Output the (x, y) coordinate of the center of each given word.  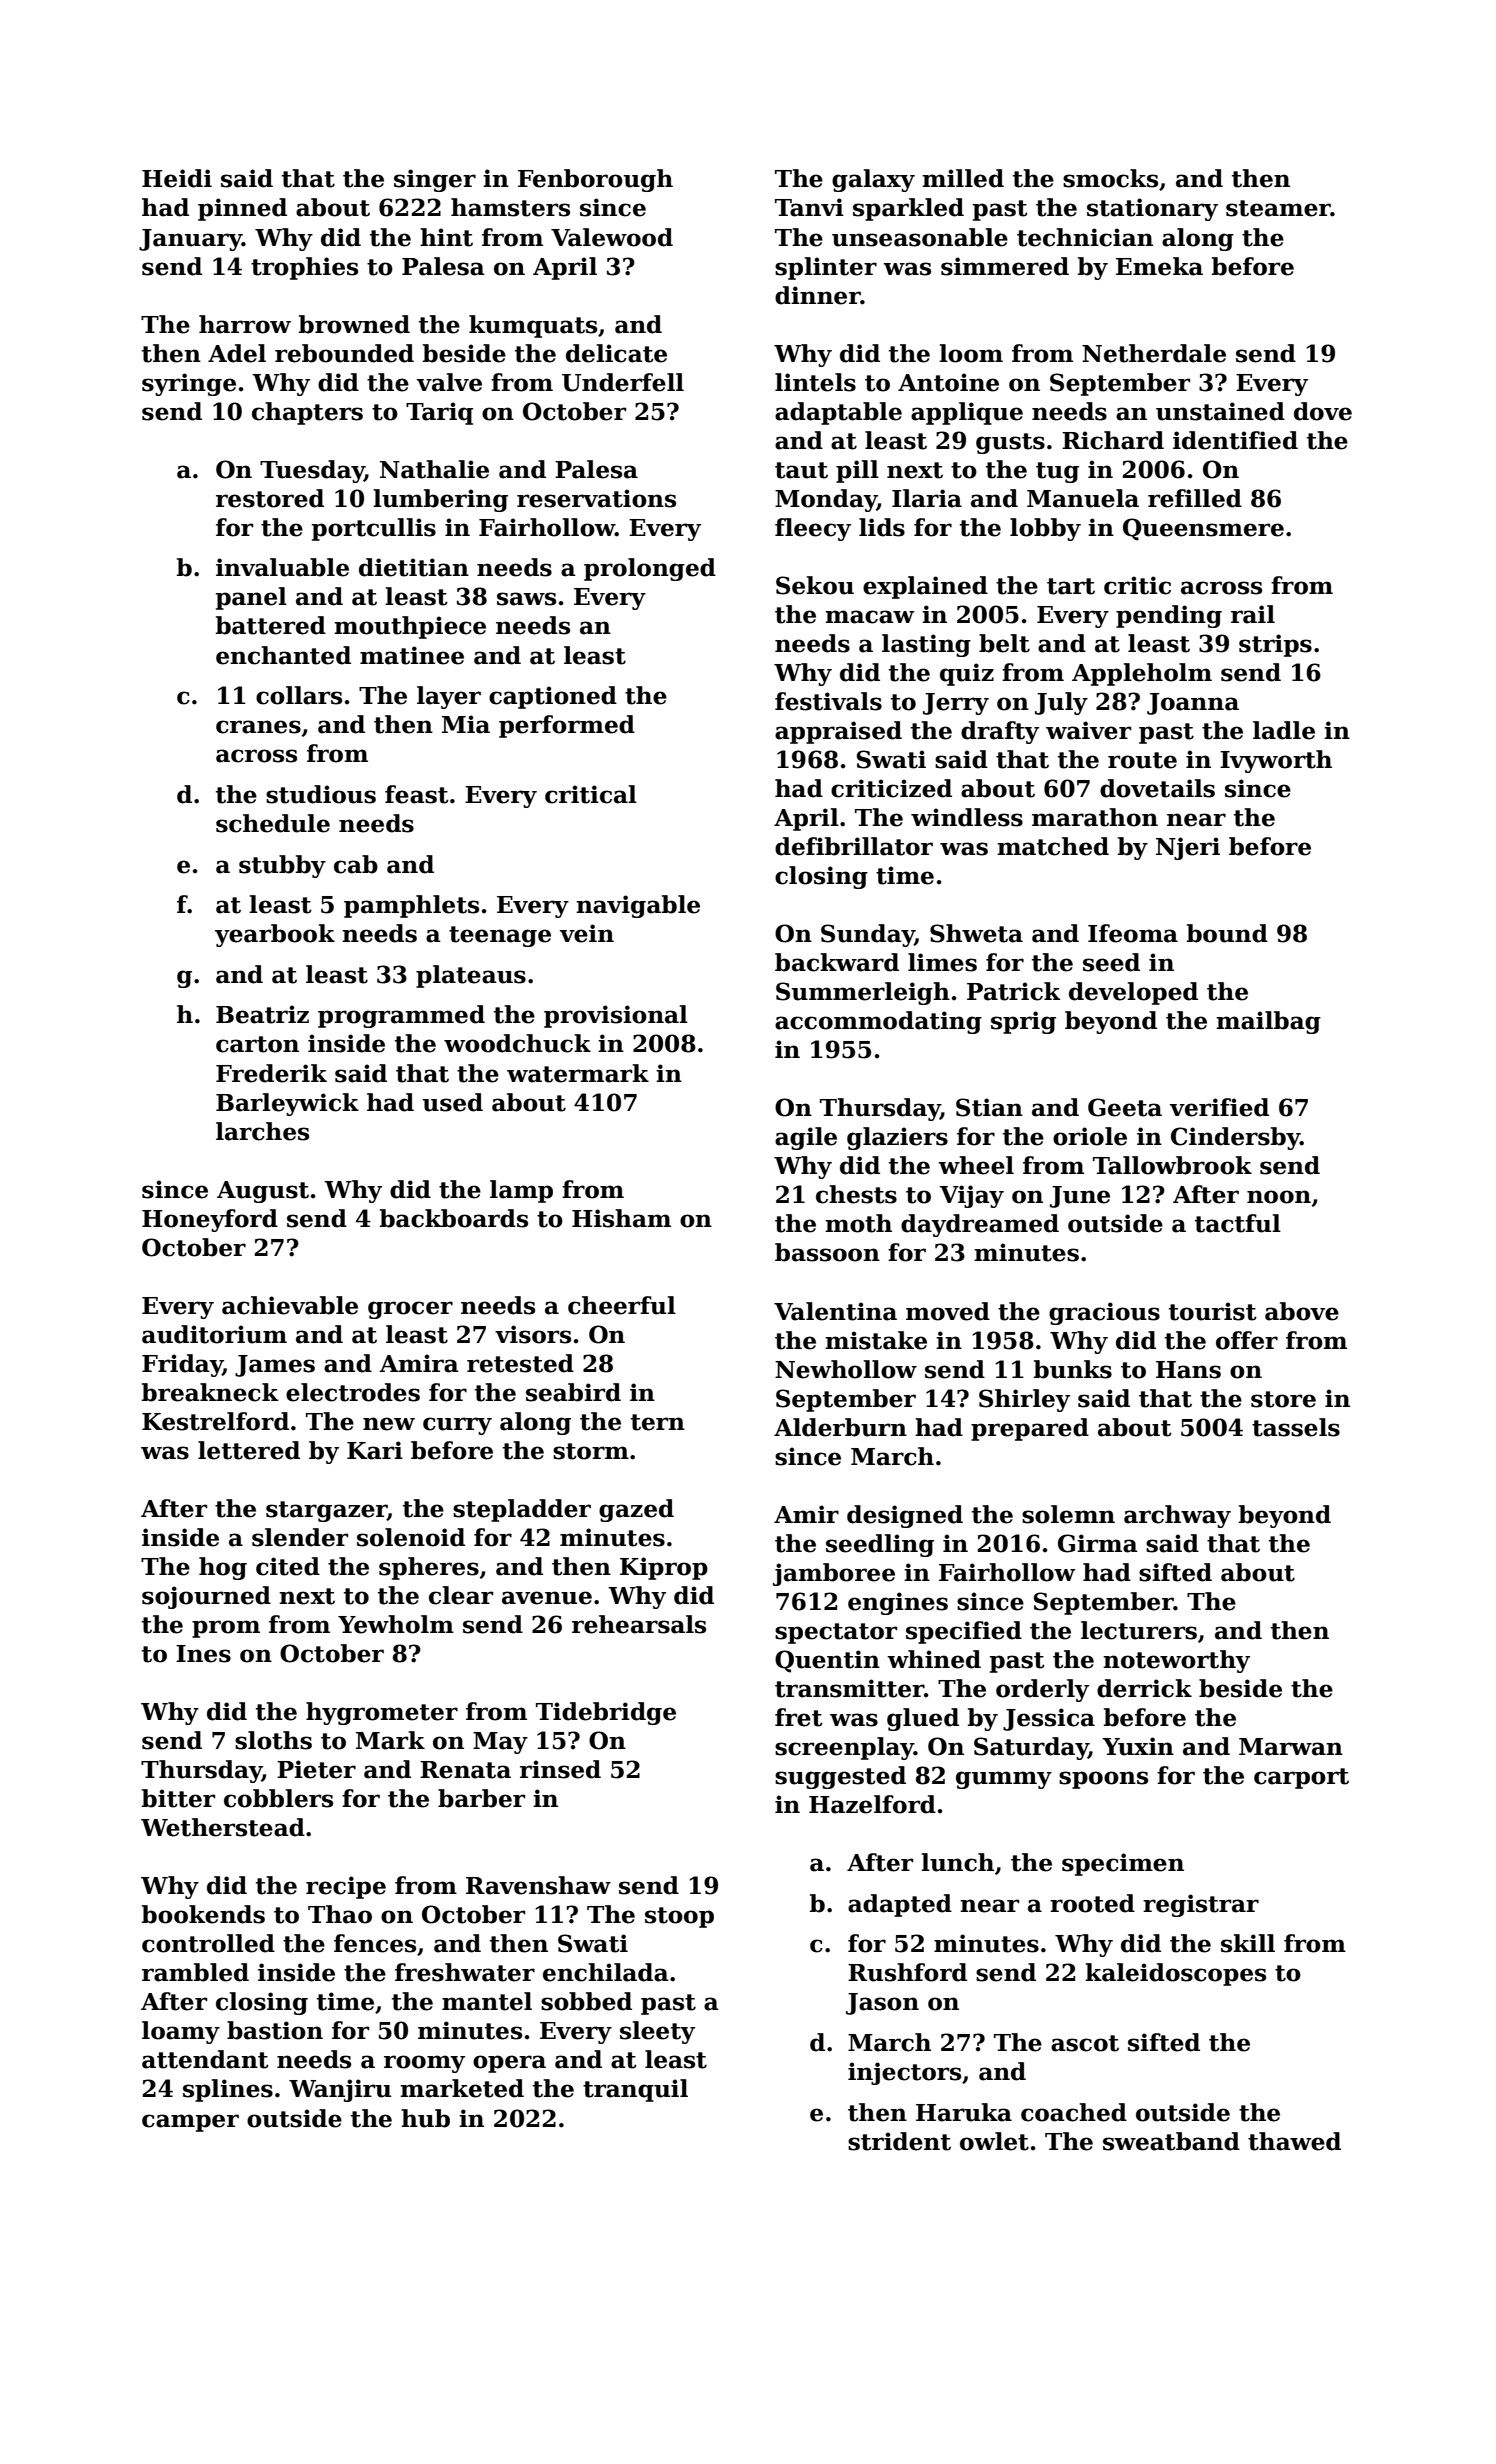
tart (1071, 586)
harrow (245, 324)
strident (899, 2141)
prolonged (650, 569)
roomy (424, 2064)
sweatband (1171, 2141)
